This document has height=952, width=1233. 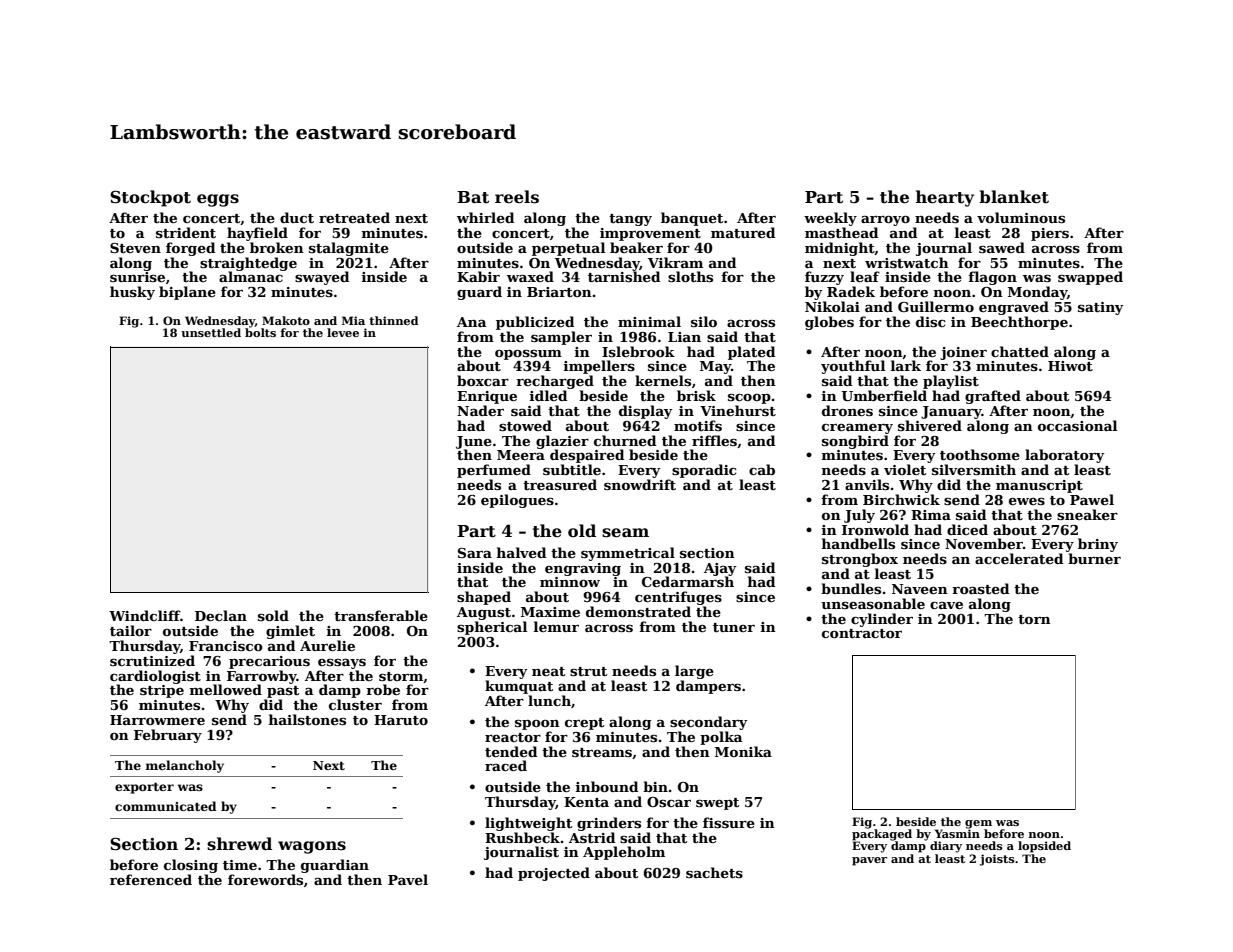 I want to click on blanket, so click(x=1014, y=197).
